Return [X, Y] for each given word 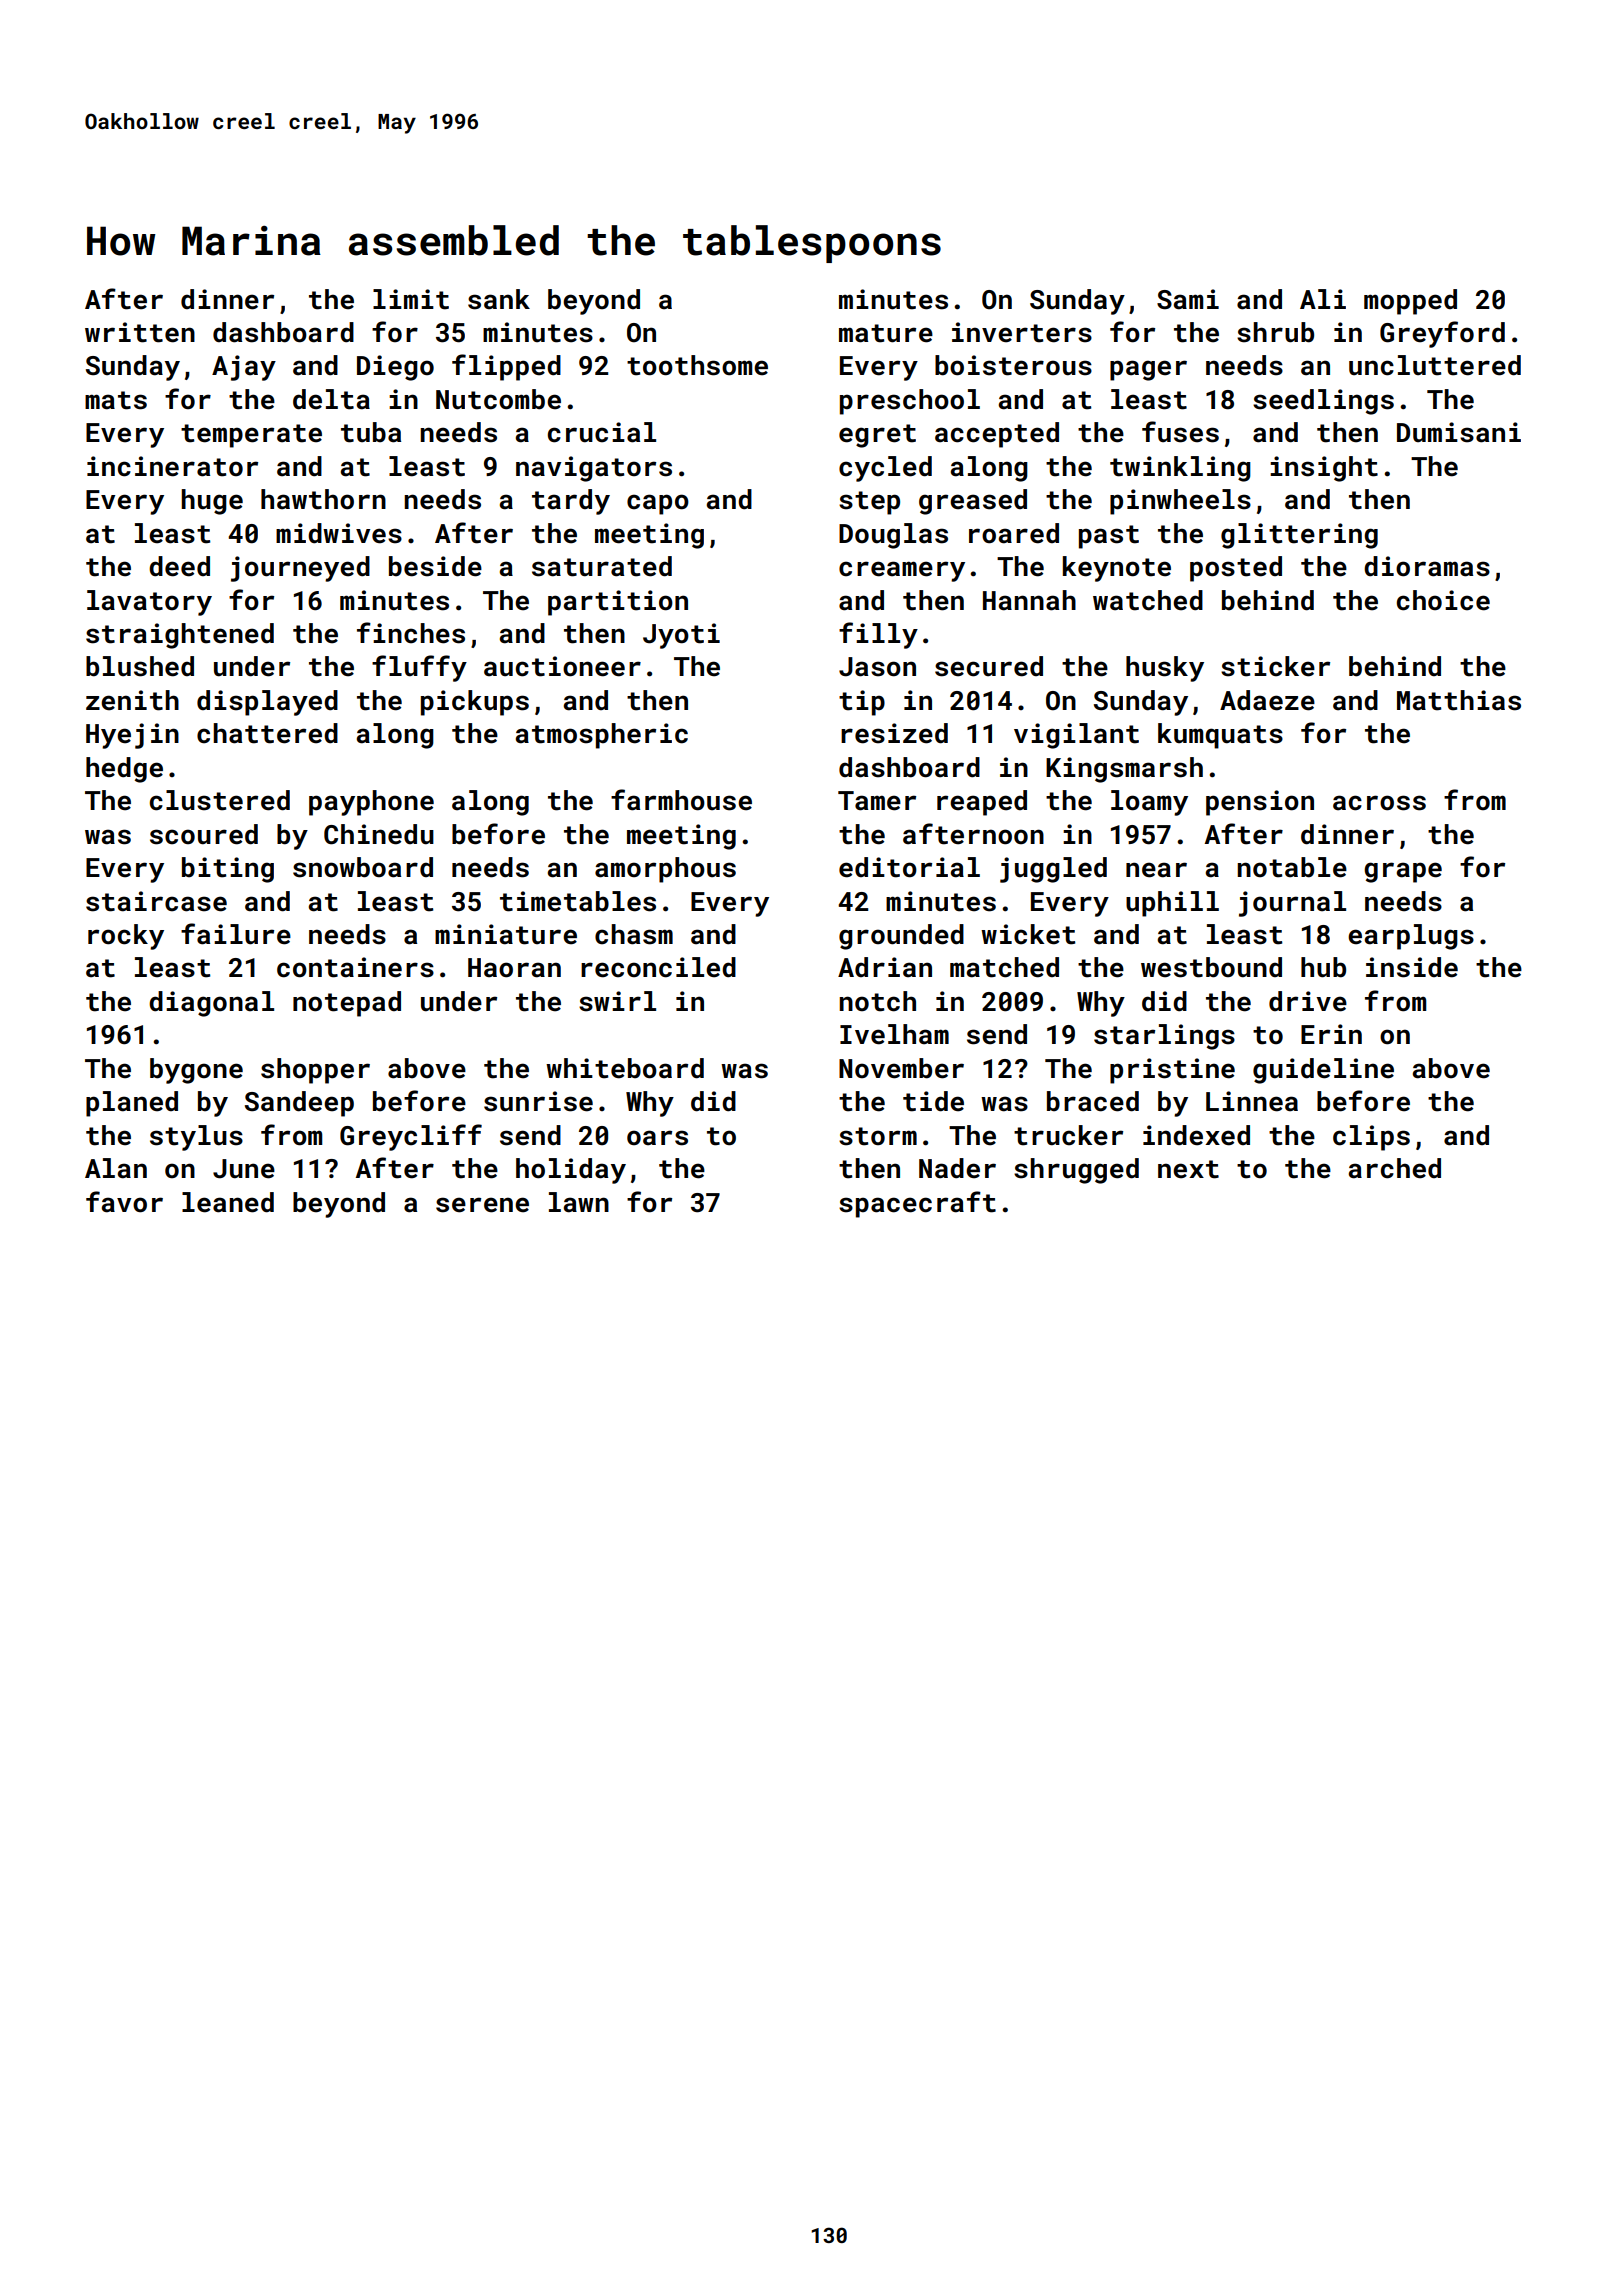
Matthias [1459, 700]
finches [411, 633]
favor [124, 1202]
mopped [1410, 302]
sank [499, 299]
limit [411, 299]
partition [618, 603]
